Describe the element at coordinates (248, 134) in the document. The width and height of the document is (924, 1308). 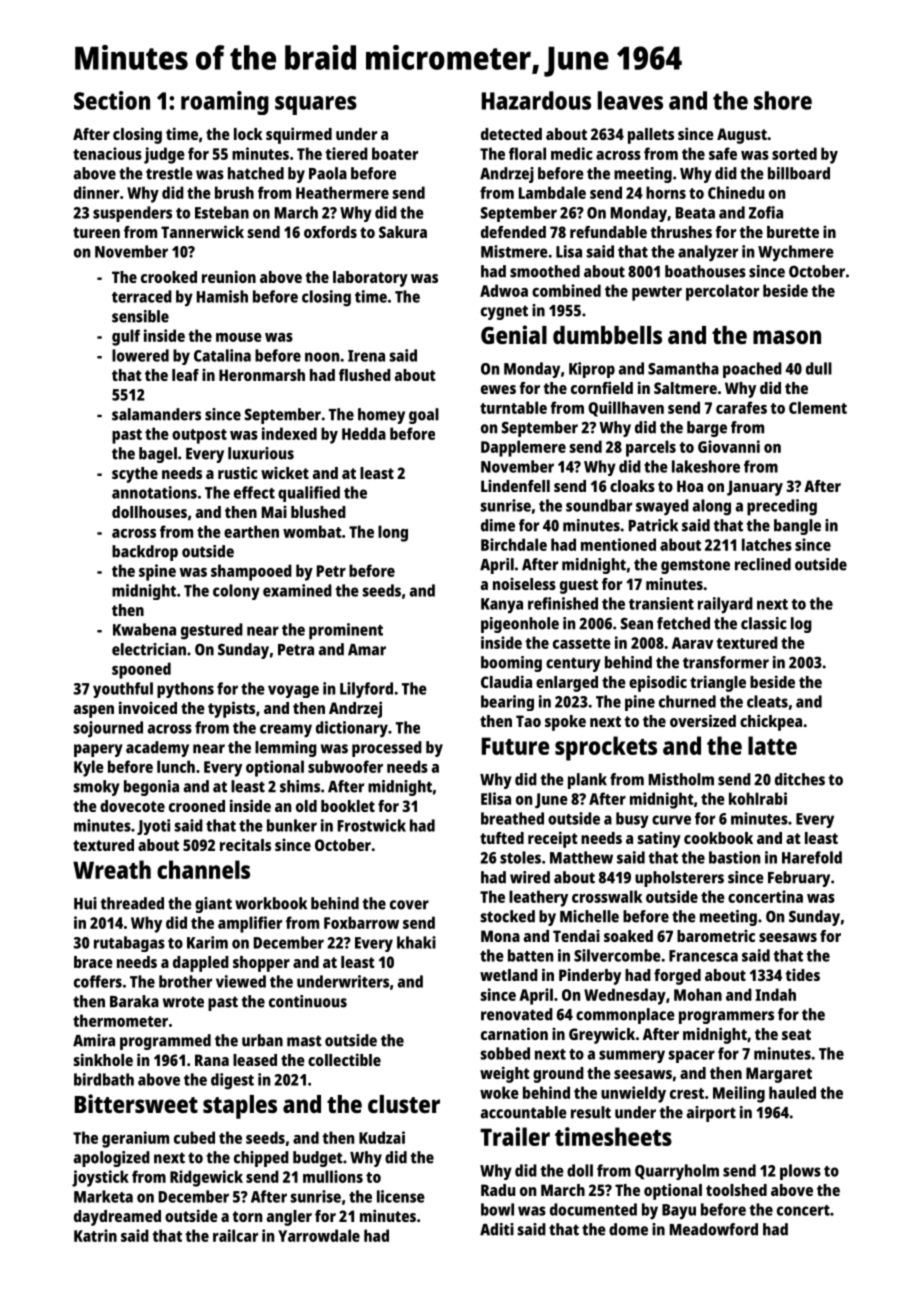
I see `lock` at that location.
